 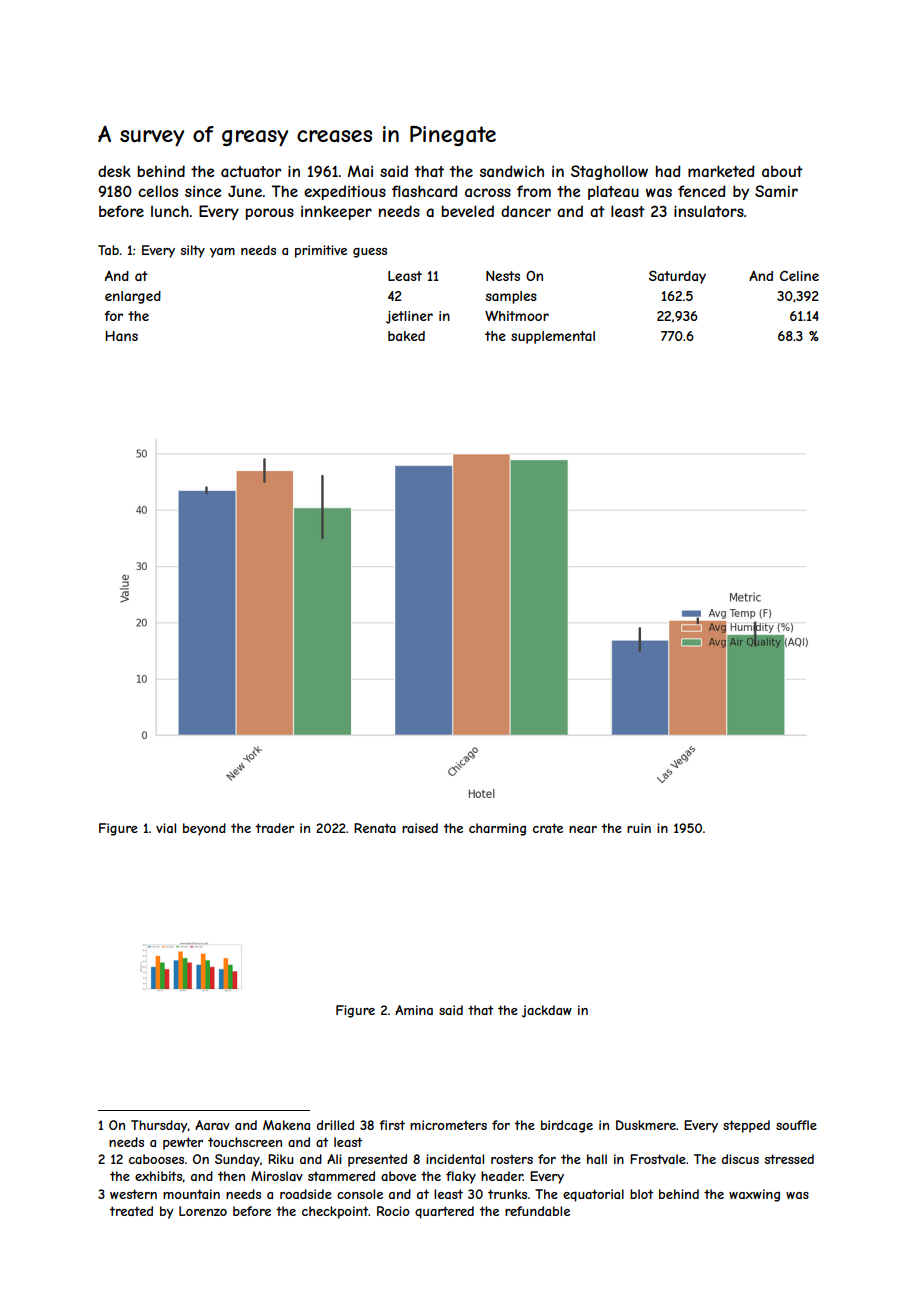 What do you see at coordinates (553, 337) in the screenshot?
I see `supplemental` at bounding box center [553, 337].
